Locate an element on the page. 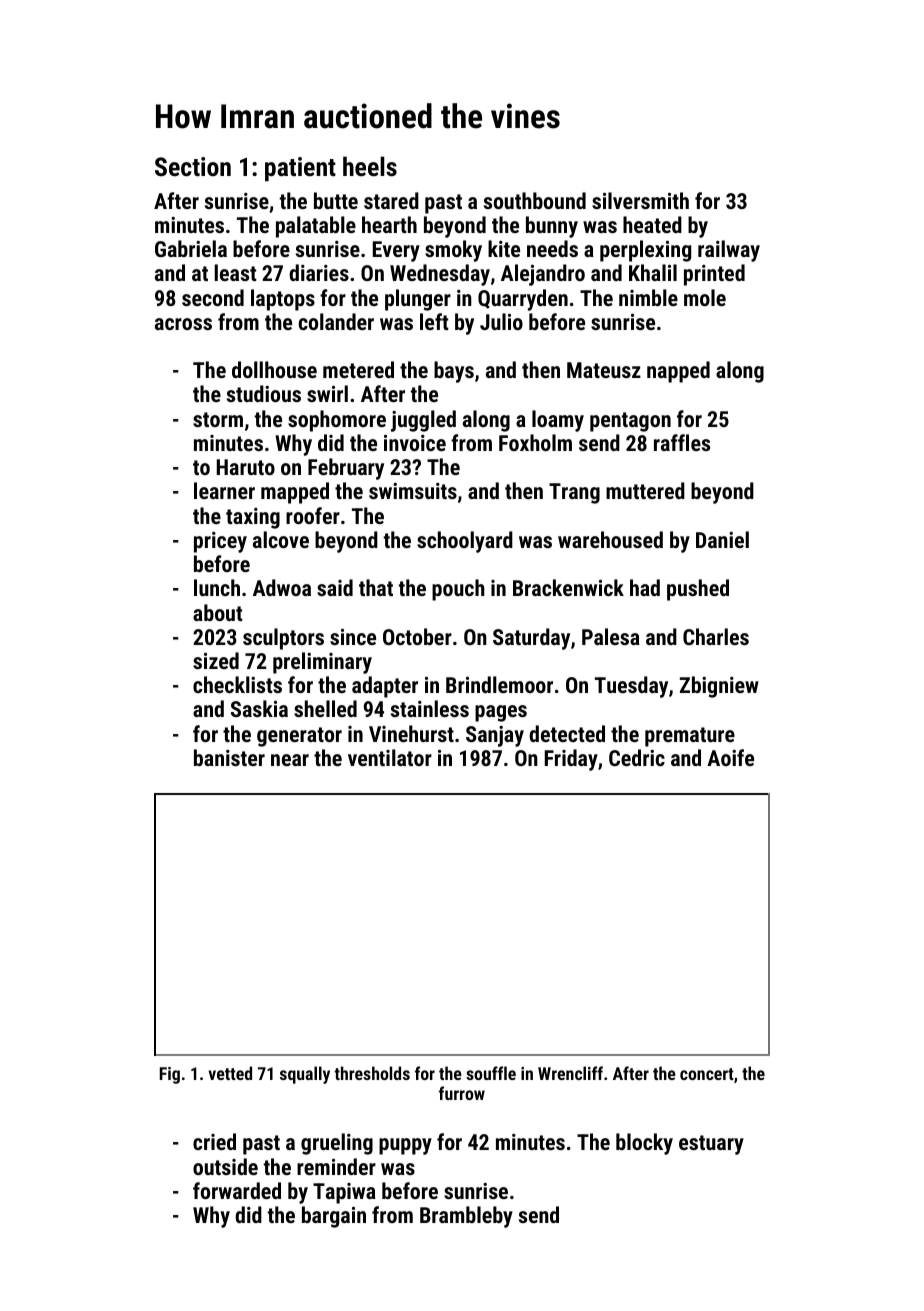 The image size is (924, 1311). cried is located at coordinates (214, 1141).
